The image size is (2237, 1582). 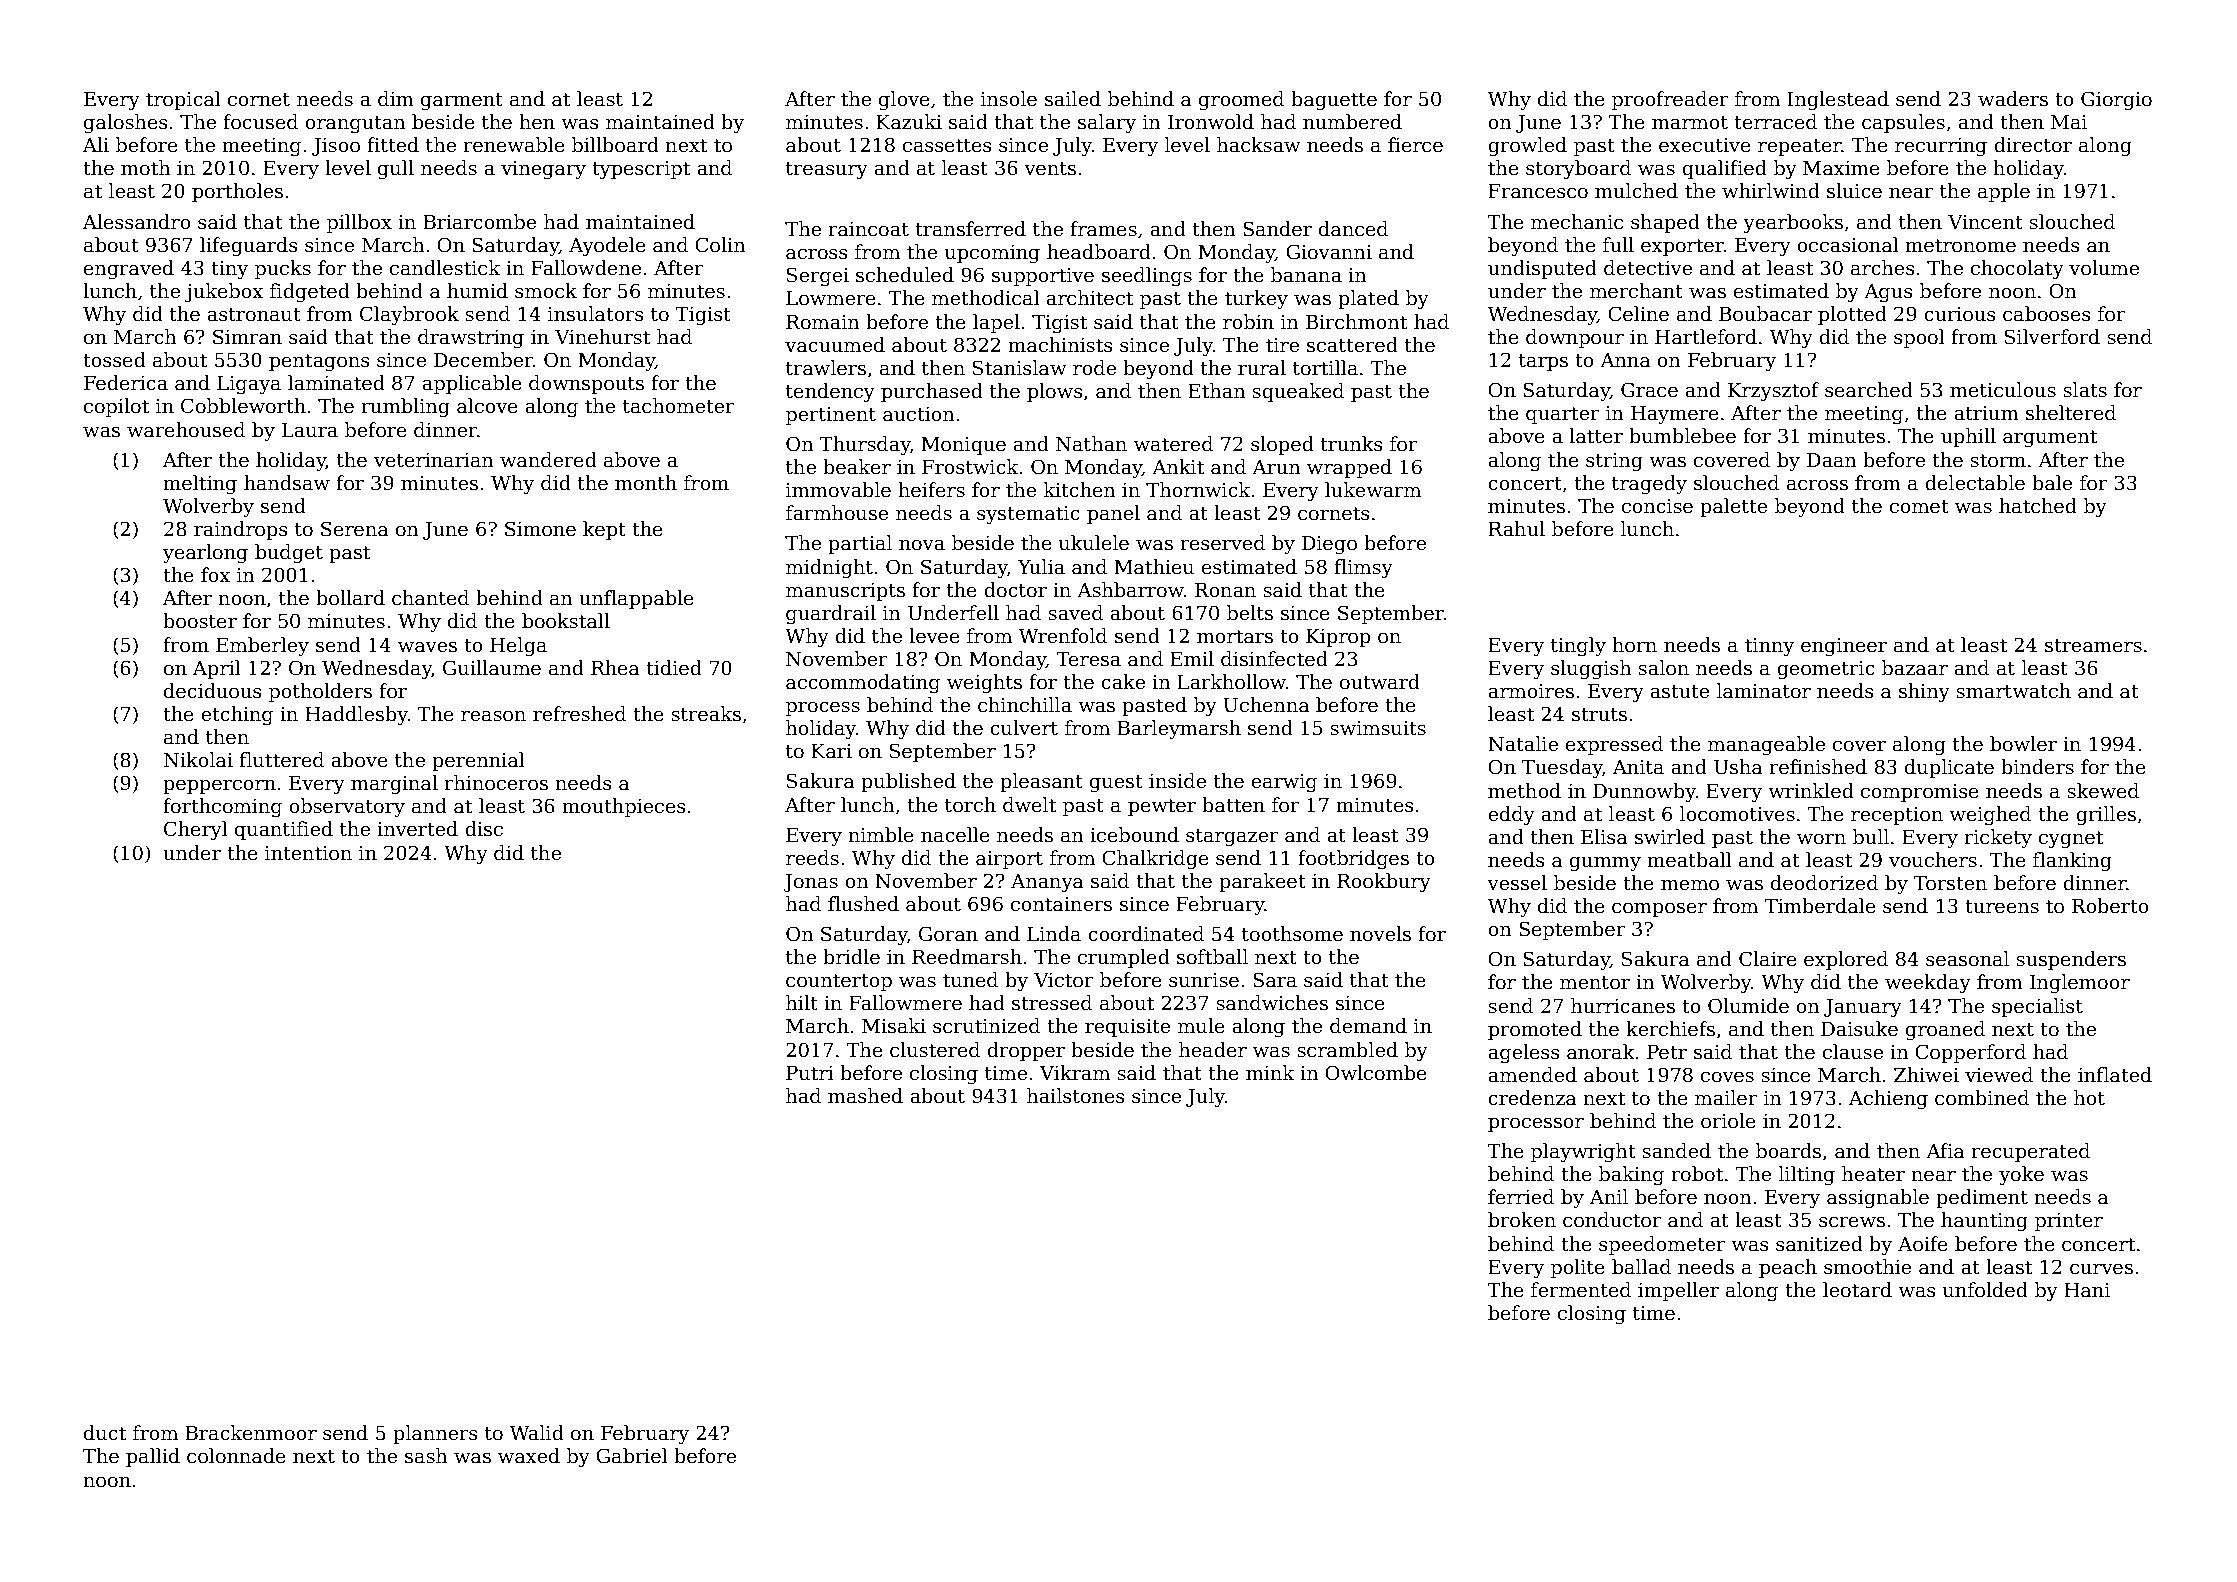 I want to click on baguette, so click(x=1334, y=100).
